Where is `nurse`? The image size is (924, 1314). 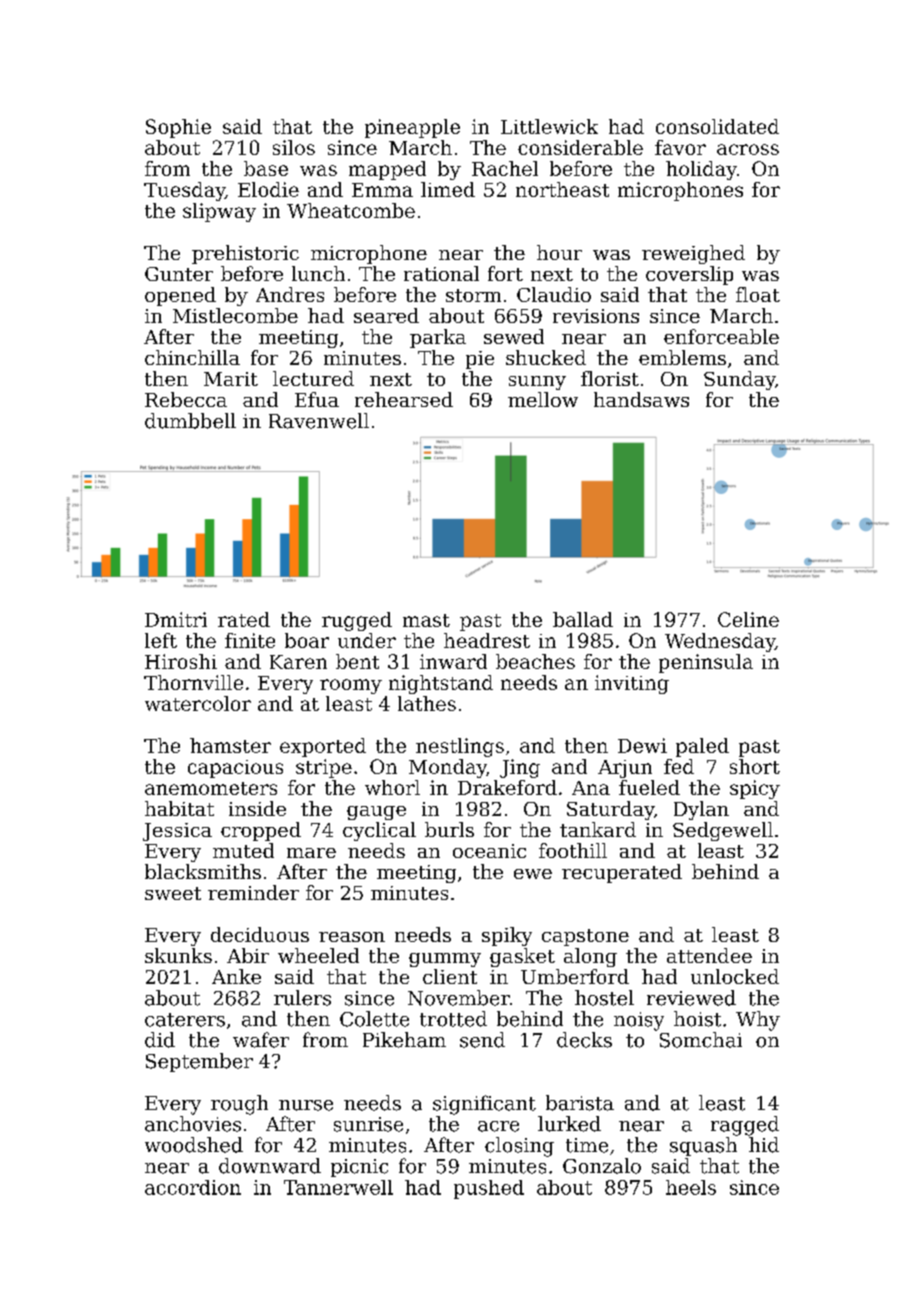 nurse is located at coordinates (306, 1105).
